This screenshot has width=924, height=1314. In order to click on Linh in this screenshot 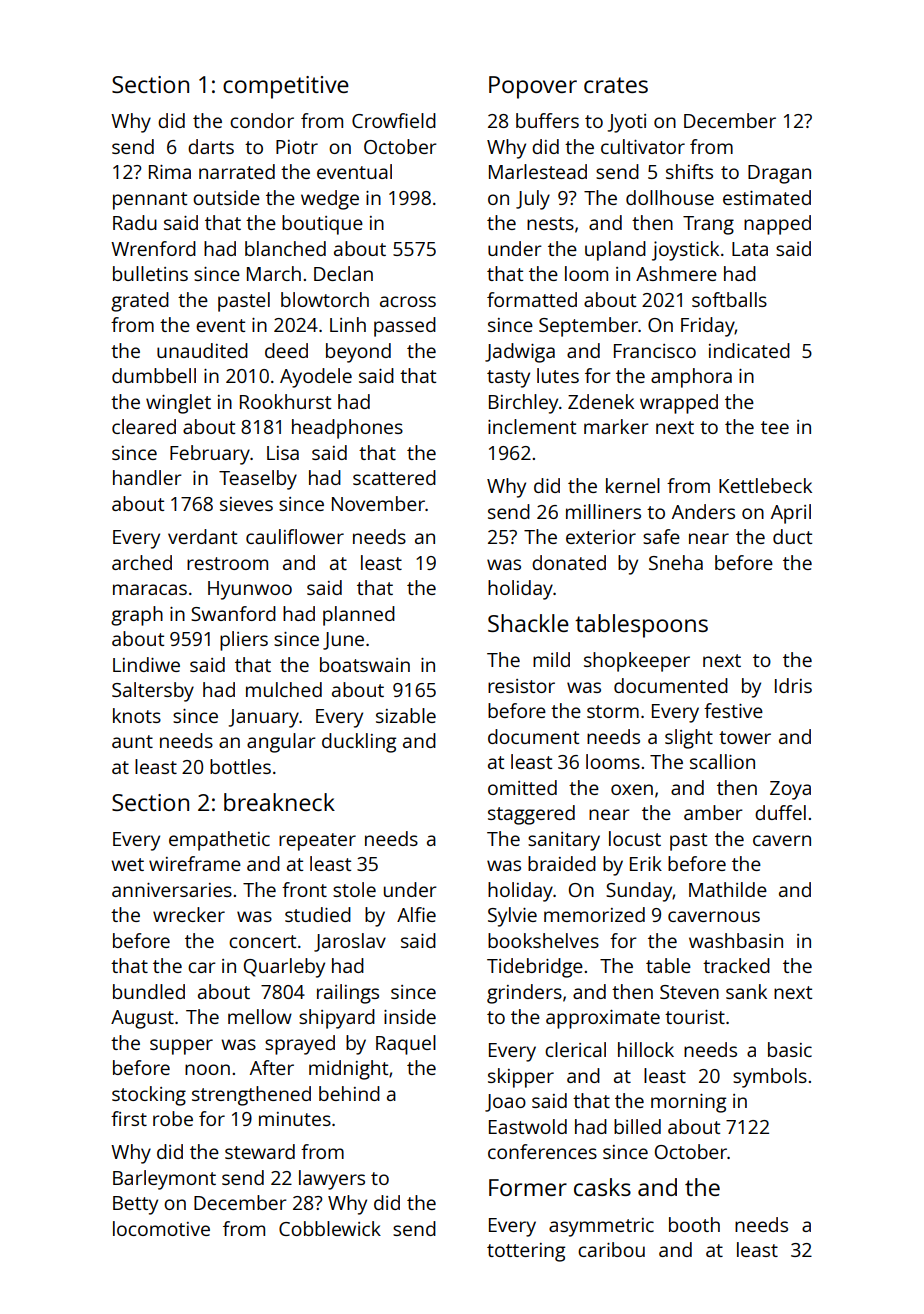, I will do `click(348, 324)`.
